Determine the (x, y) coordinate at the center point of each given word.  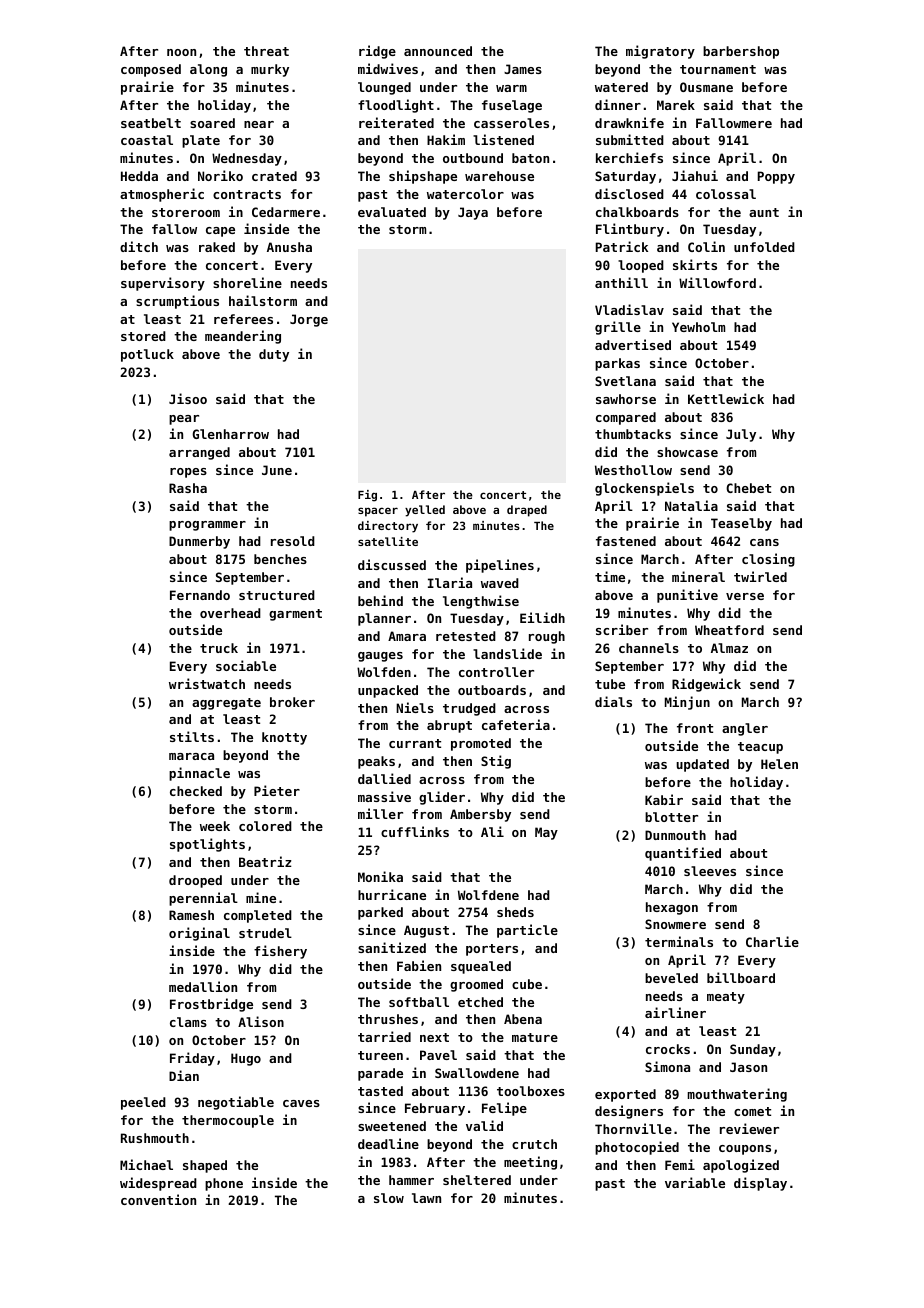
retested (466, 636)
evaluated (392, 212)
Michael (146, 1164)
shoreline (247, 282)
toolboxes (531, 1091)
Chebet (748, 488)
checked (196, 791)
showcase (687, 452)
